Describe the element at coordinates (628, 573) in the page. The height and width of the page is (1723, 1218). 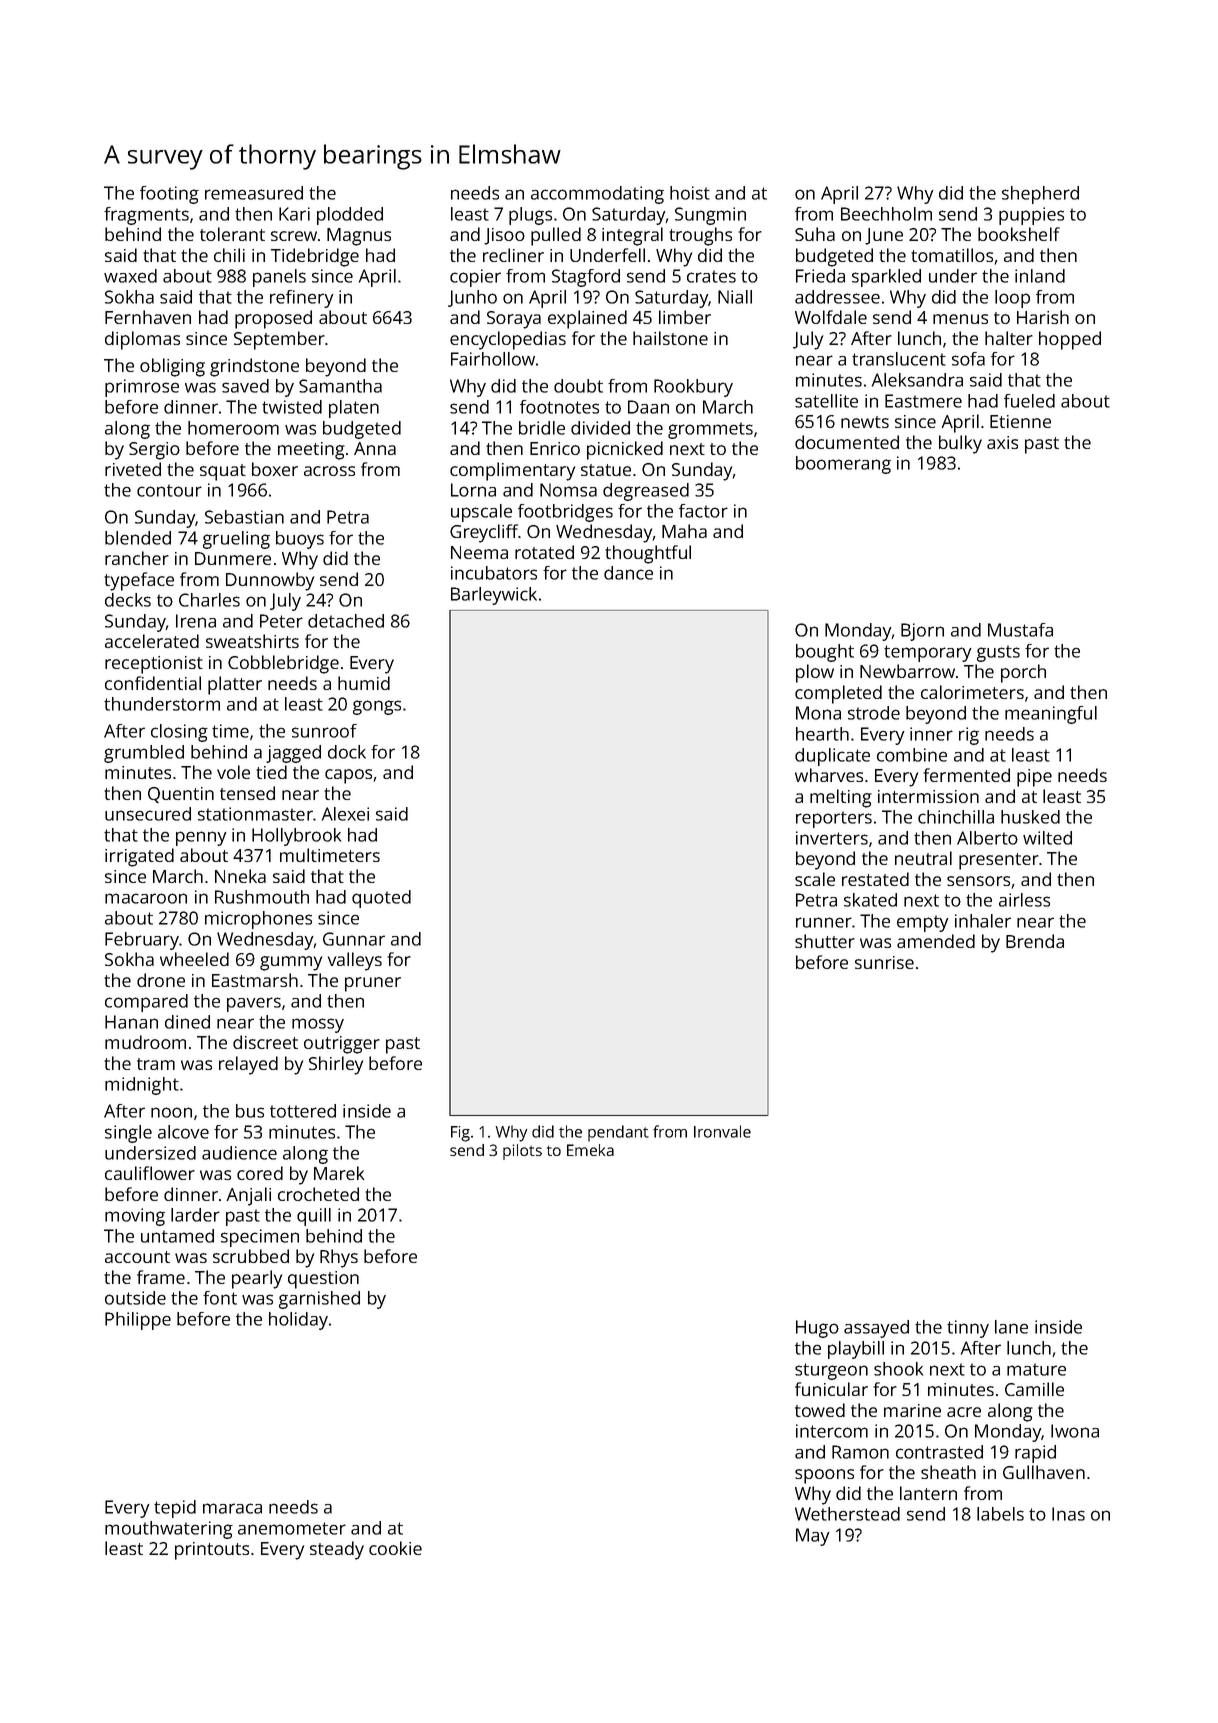
I see `dance` at that location.
